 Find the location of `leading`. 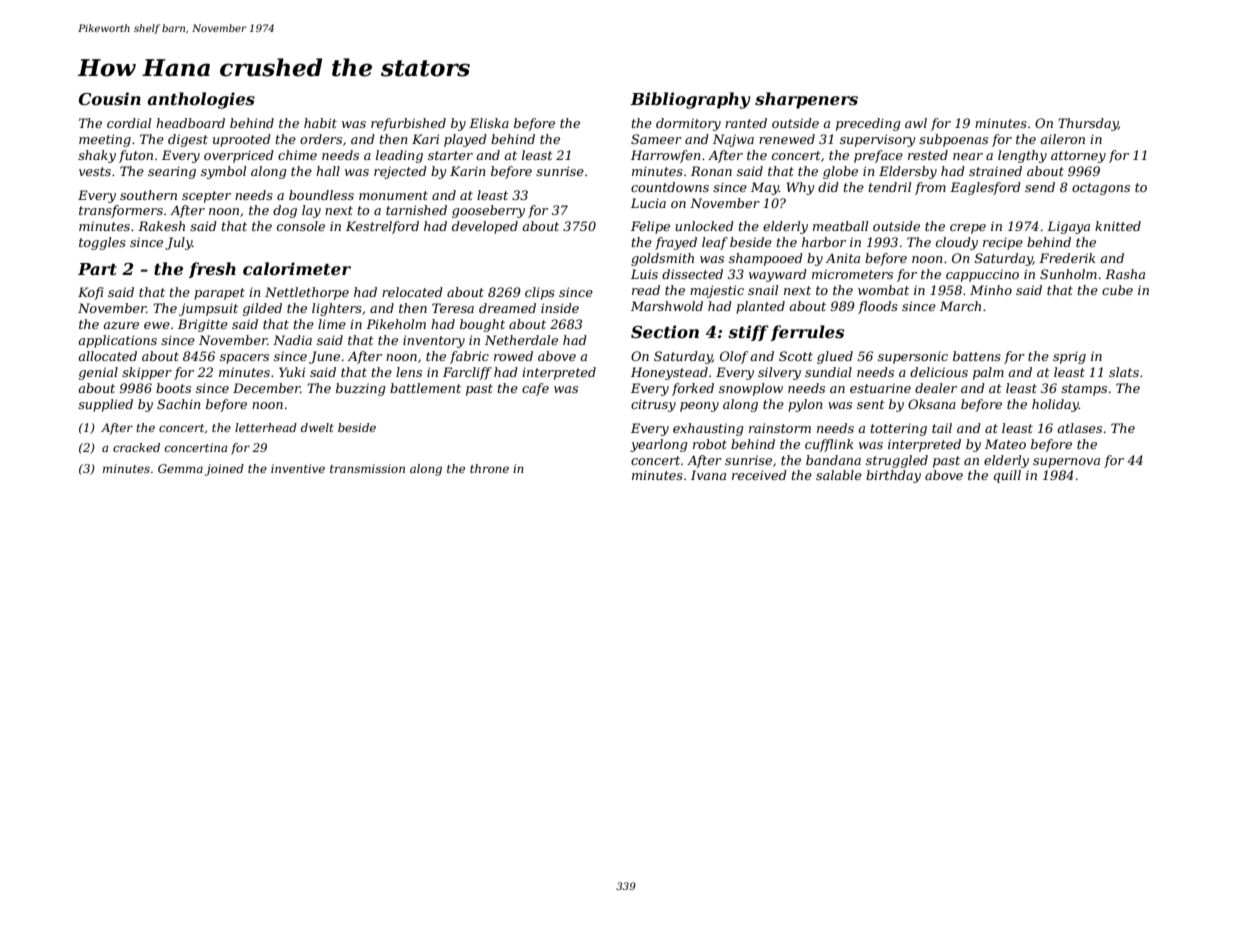

leading is located at coordinates (399, 156).
